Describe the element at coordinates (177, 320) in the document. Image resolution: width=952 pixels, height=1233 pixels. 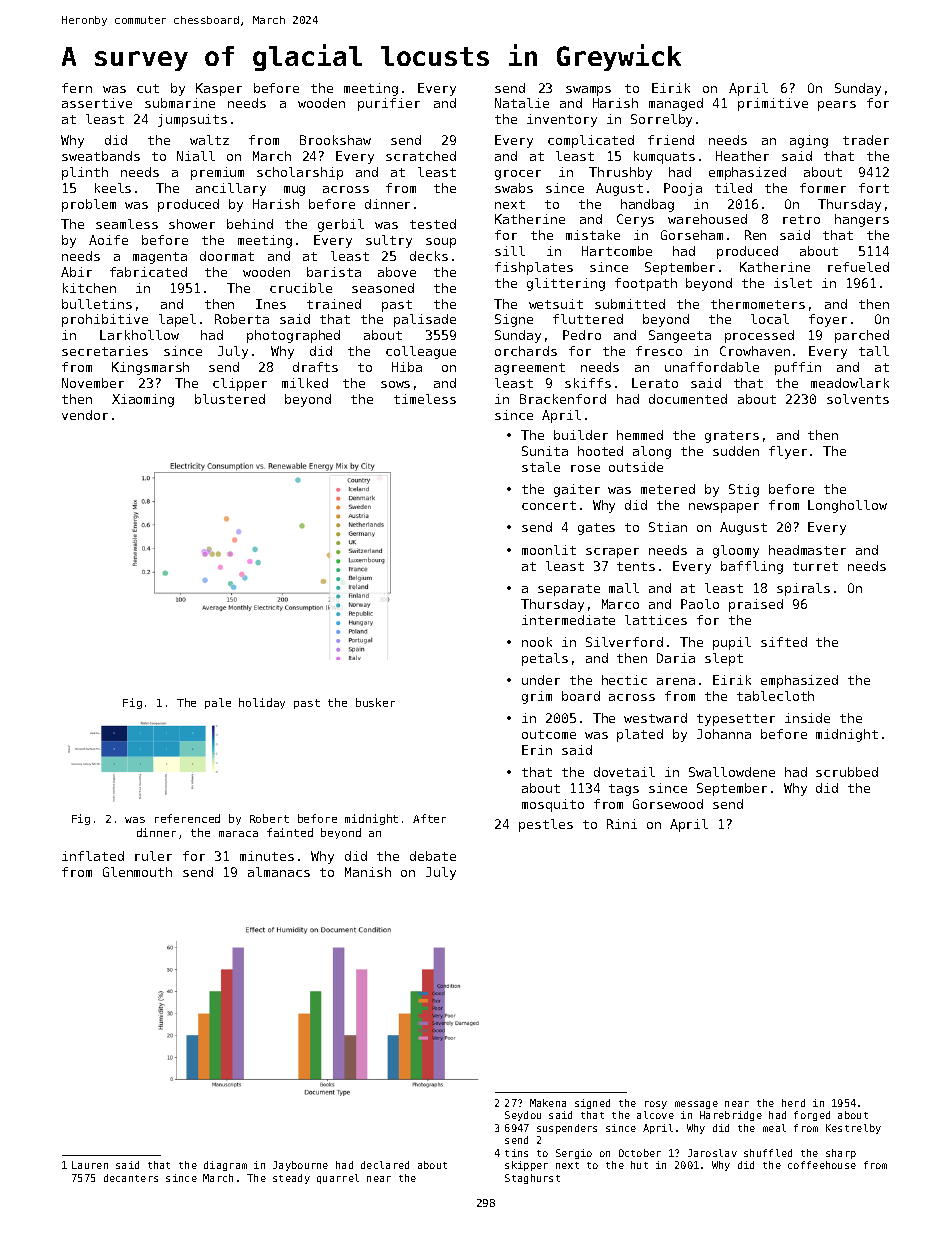
I see `lapel` at that location.
